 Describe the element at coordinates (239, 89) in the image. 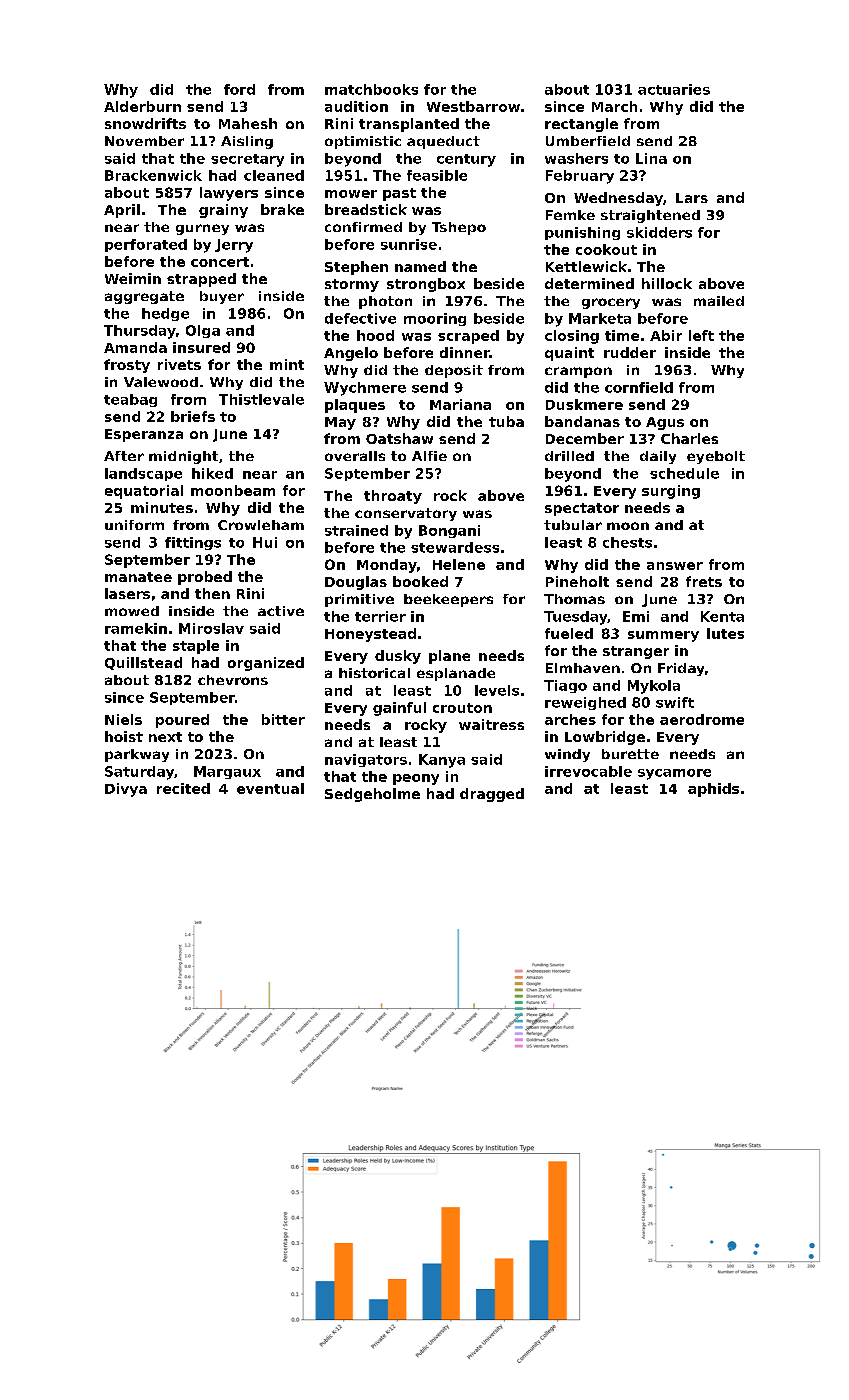

I see `ford` at that location.
